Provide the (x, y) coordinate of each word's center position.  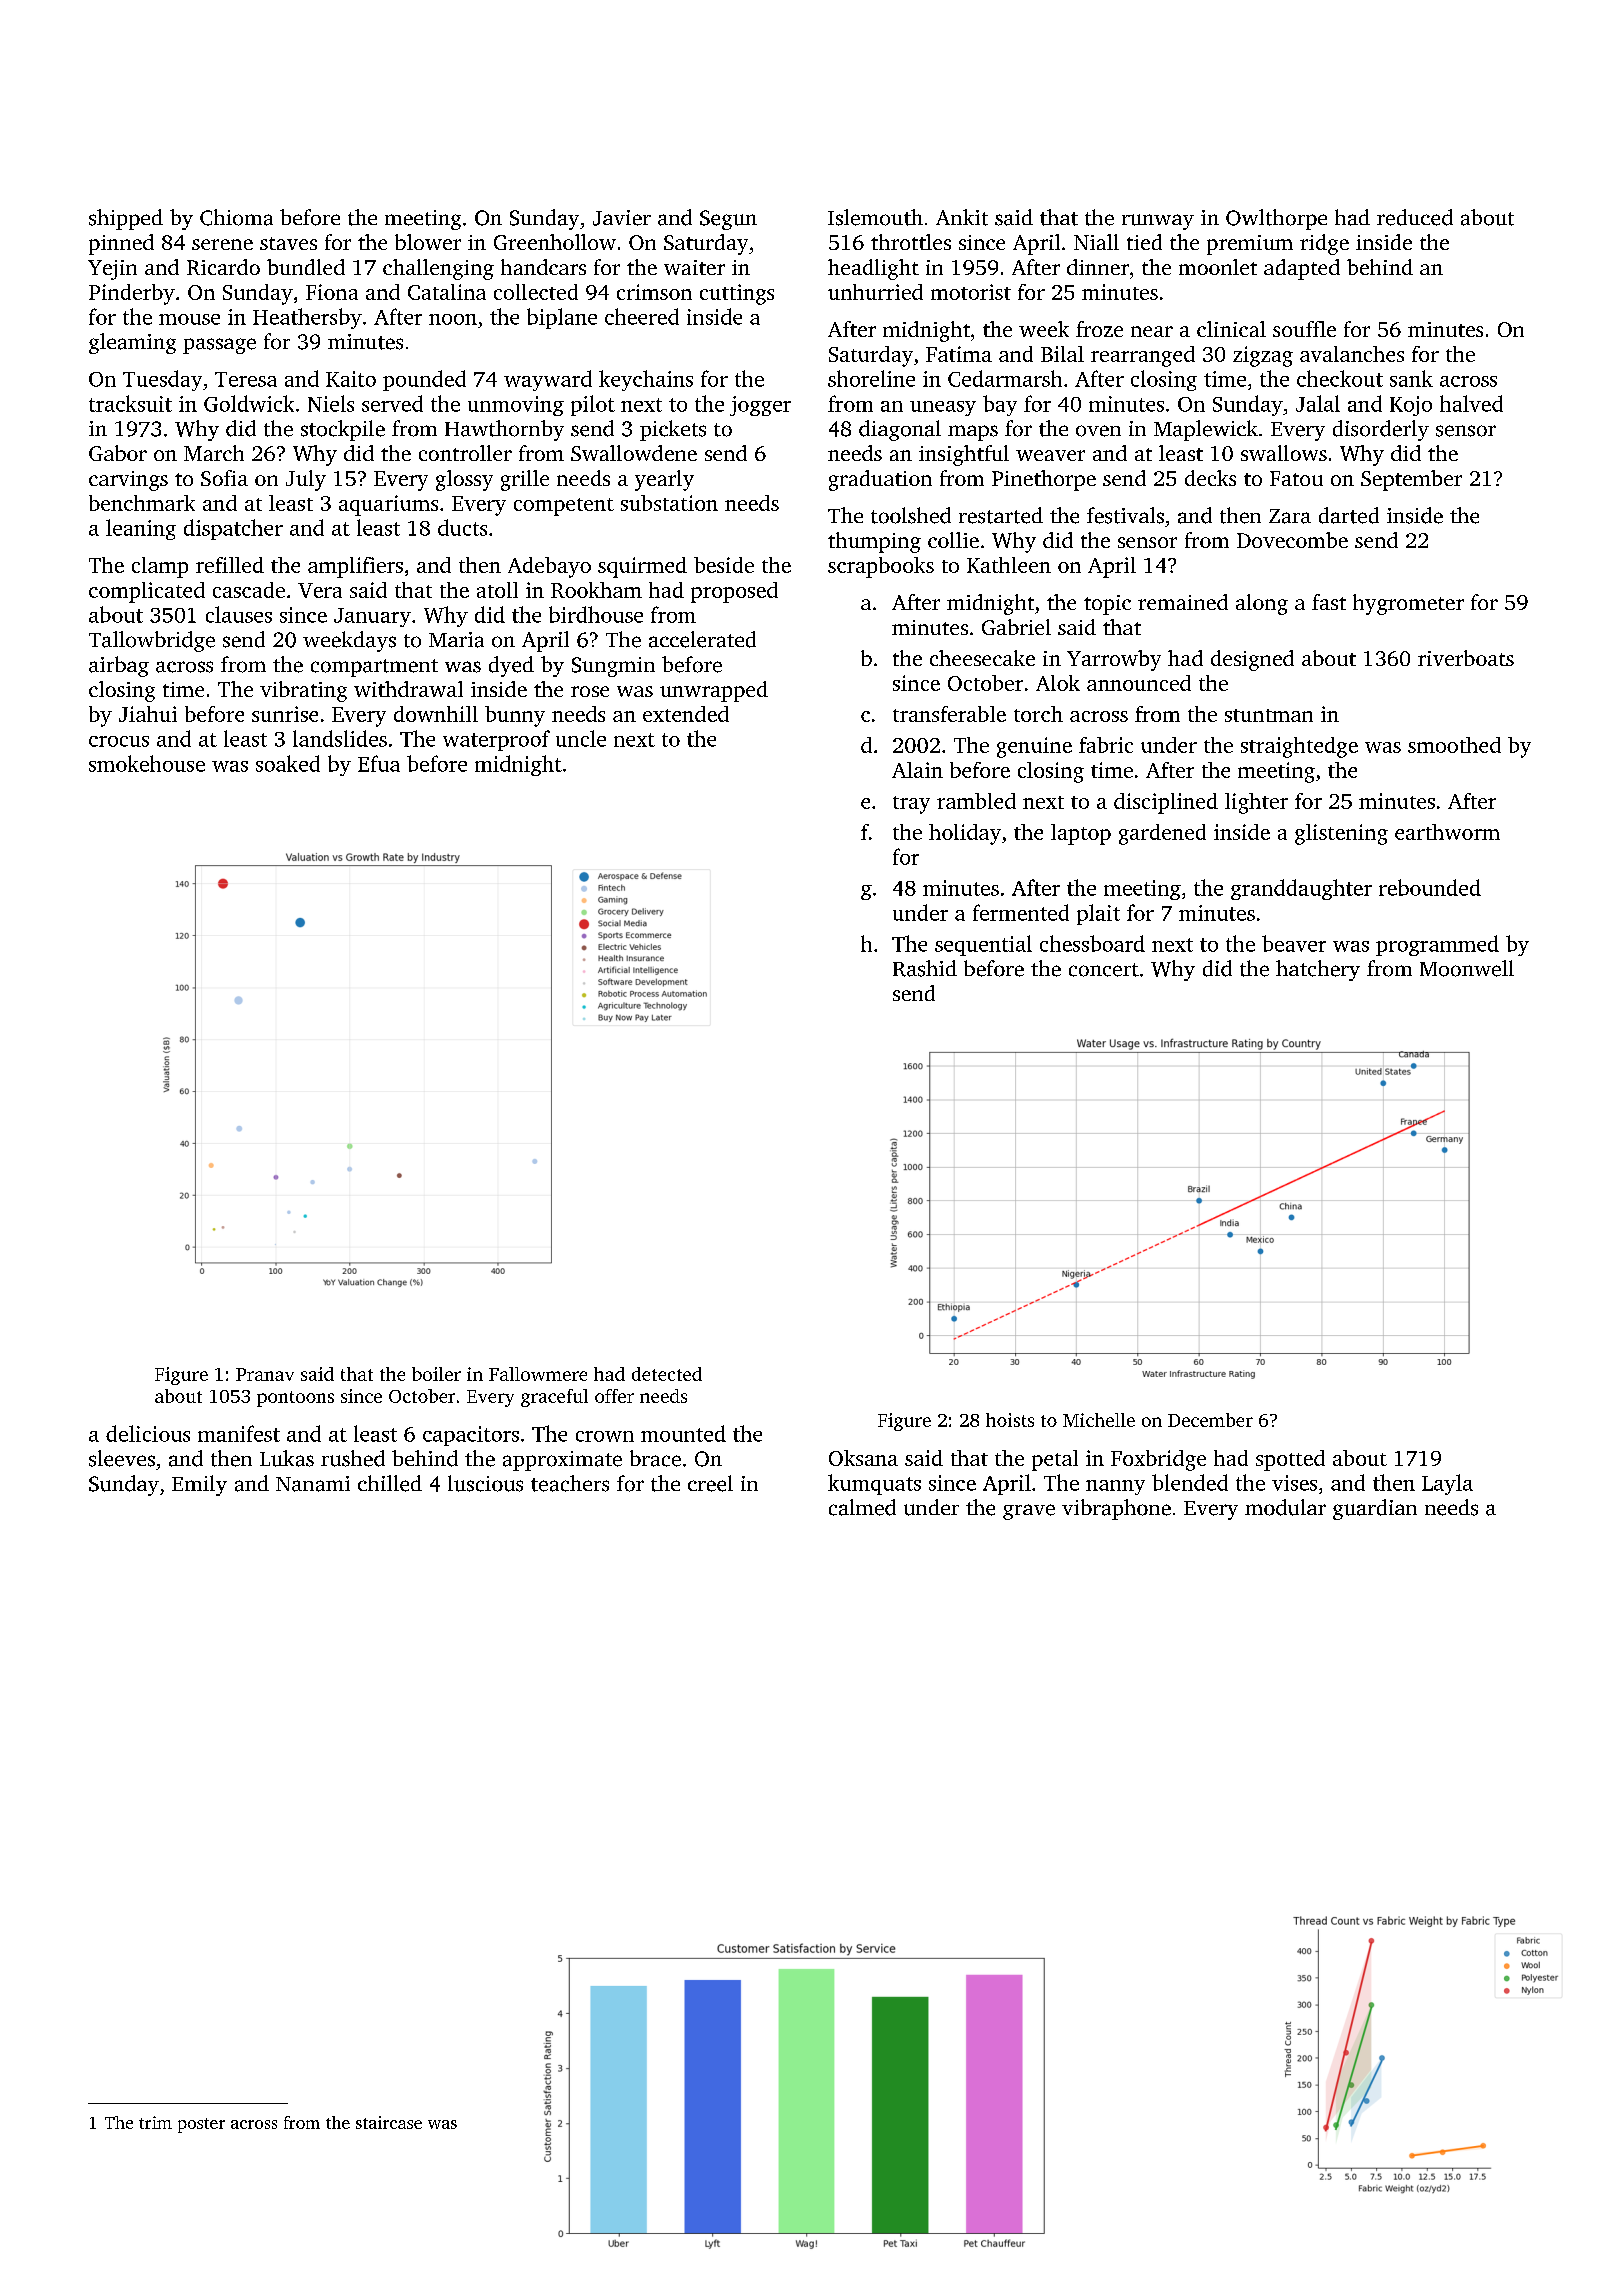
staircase (389, 2122)
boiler (436, 1374)
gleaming (132, 343)
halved (1471, 403)
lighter (1256, 803)
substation (669, 503)
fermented (1021, 912)
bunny (515, 716)
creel (710, 1483)
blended (1190, 1482)
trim (155, 2122)
